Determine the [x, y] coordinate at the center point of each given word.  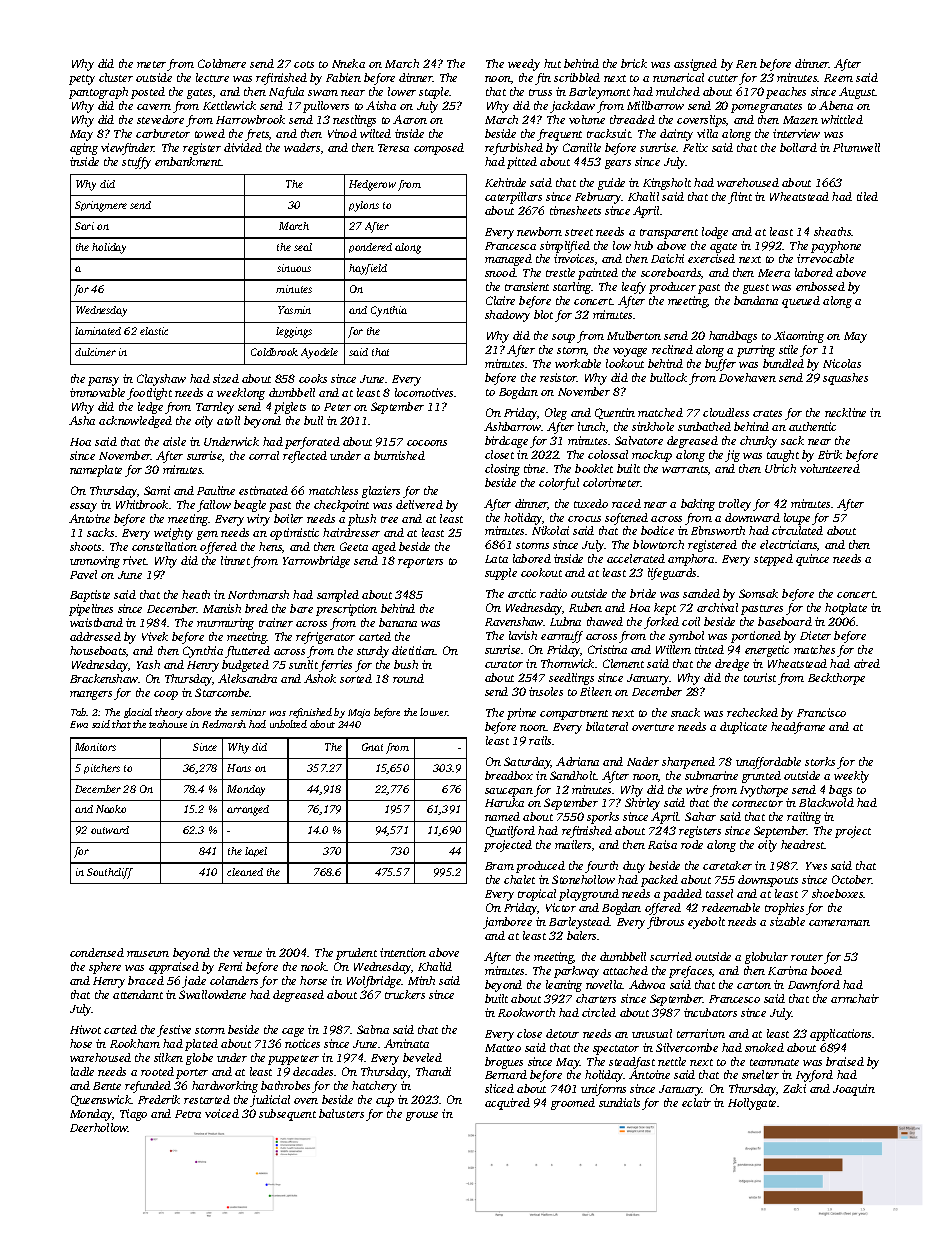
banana [398, 622]
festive [174, 1031]
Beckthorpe [836, 679]
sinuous [294, 268]
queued [801, 302]
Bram [499, 866]
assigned [695, 65]
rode [692, 844]
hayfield [368, 269]
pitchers [102, 769]
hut [552, 63]
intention [403, 952]
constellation [164, 546]
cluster [116, 77]
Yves [816, 866]
